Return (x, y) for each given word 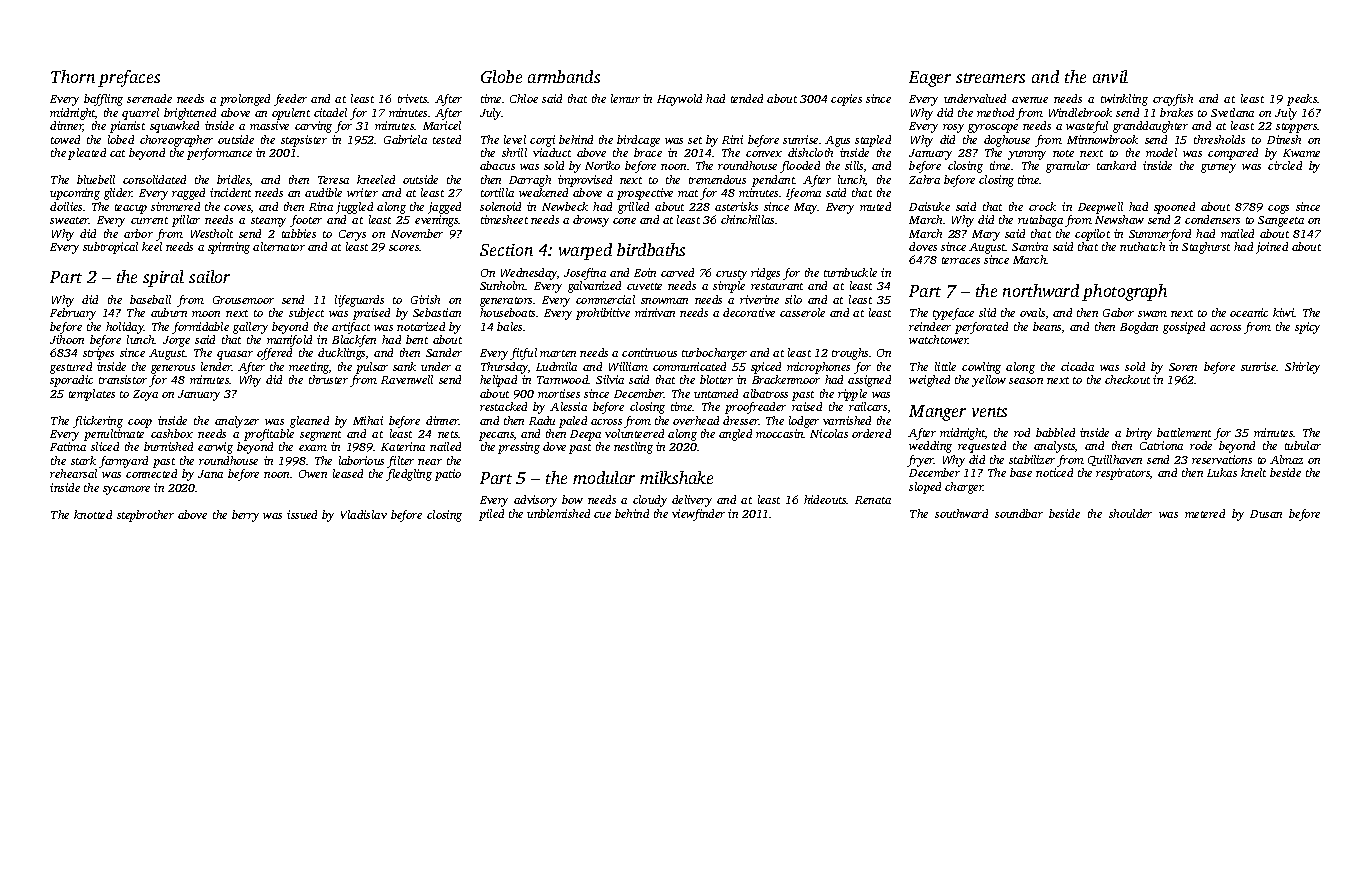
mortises (559, 393)
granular (1068, 167)
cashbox (172, 433)
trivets (413, 98)
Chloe (524, 98)
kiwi (1284, 312)
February (73, 314)
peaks (1302, 100)
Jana (210, 474)
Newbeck (565, 206)
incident (230, 192)
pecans (496, 436)
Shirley (1302, 368)
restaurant (777, 286)
